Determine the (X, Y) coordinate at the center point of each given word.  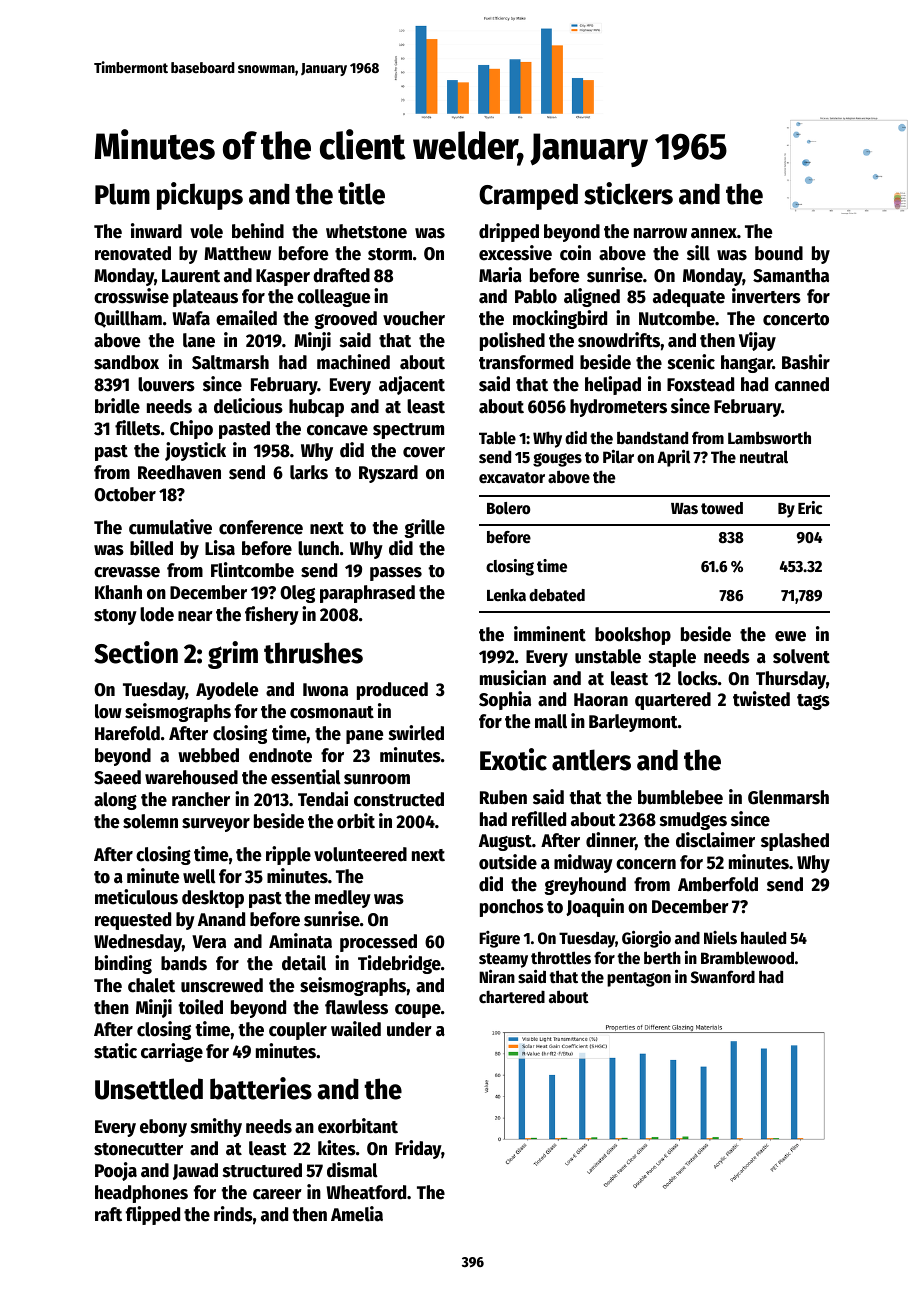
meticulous (136, 897)
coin (575, 253)
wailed (356, 1029)
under (409, 1029)
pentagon (639, 979)
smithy (216, 1127)
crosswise (131, 296)
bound (779, 253)
